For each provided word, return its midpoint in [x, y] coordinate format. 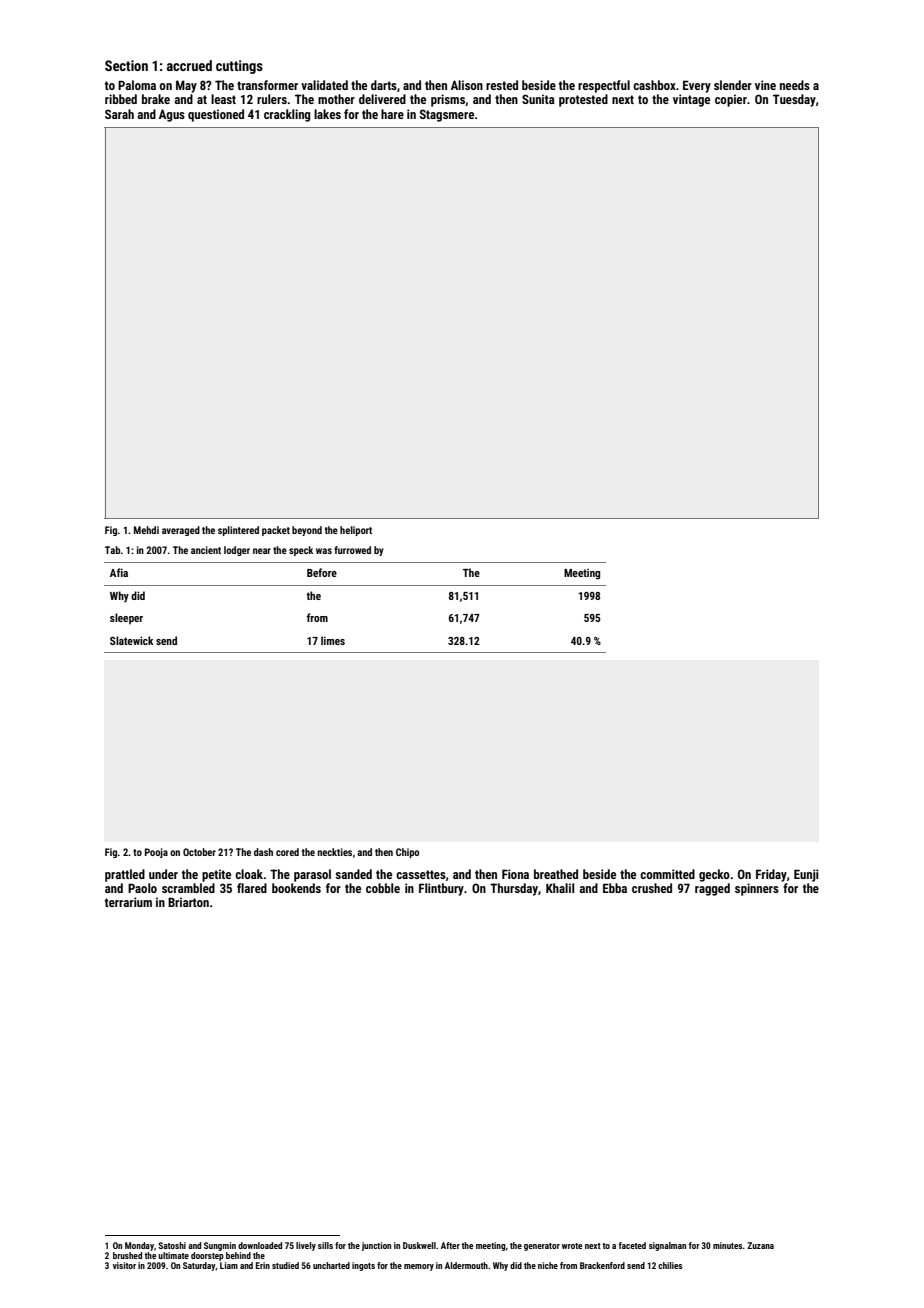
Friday [771, 875]
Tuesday [794, 100]
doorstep [207, 1256]
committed [667, 874]
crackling [287, 115]
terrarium [128, 902]
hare [392, 114]
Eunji [806, 875]
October [199, 852]
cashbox [654, 85]
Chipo [407, 853]
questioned [216, 115]
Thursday [514, 889]
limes [333, 640]
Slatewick [131, 640]
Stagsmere [447, 115]
